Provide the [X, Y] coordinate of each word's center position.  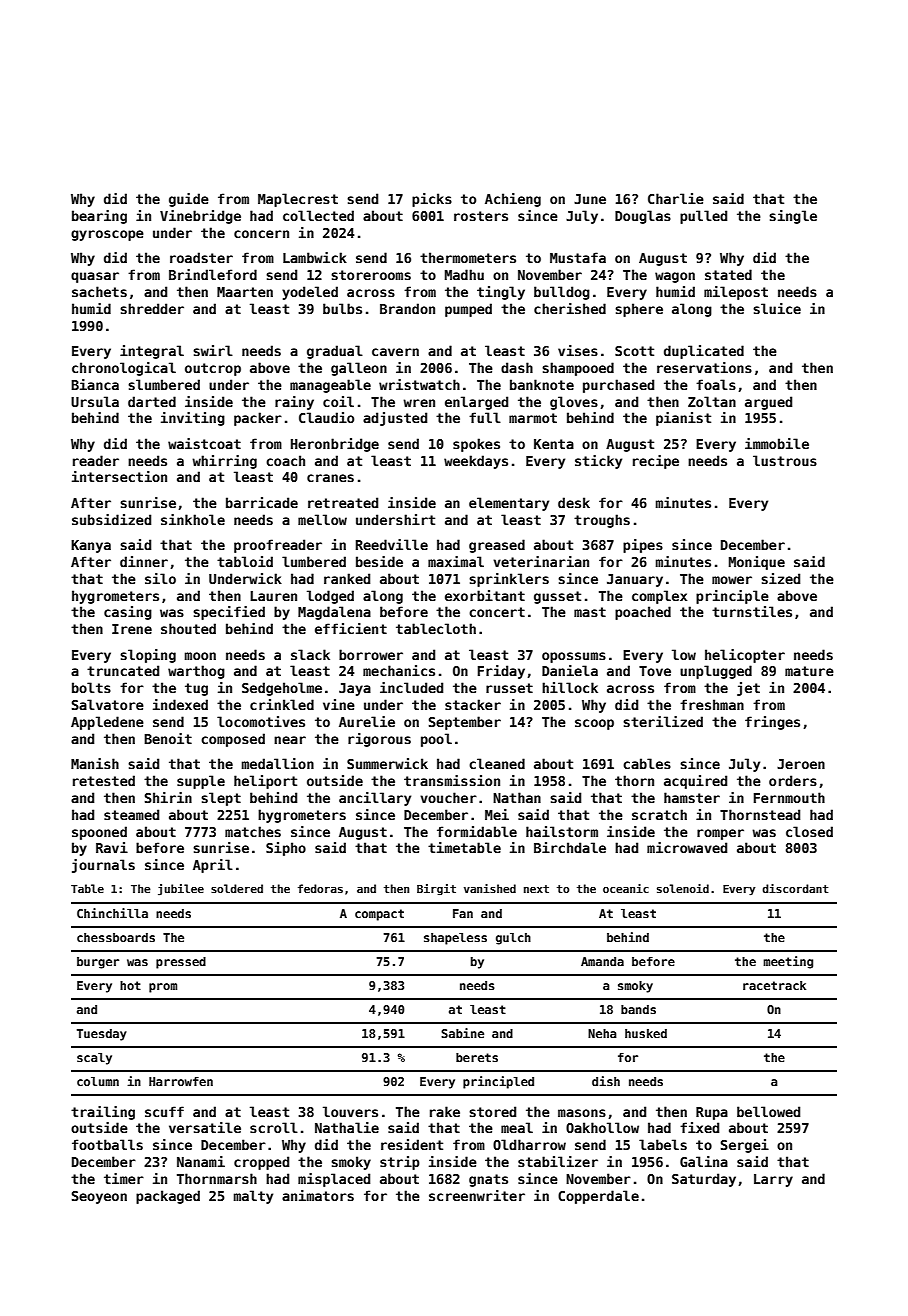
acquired [695, 782]
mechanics [399, 670]
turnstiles [752, 611]
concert [497, 612]
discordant [795, 888]
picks [432, 200]
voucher [448, 797]
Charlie [676, 198]
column [98, 1081]
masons [582, 1113]
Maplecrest [298, 200]
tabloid [245, 561]
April [213, 866]
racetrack [774, 985]
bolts [91, 687]
